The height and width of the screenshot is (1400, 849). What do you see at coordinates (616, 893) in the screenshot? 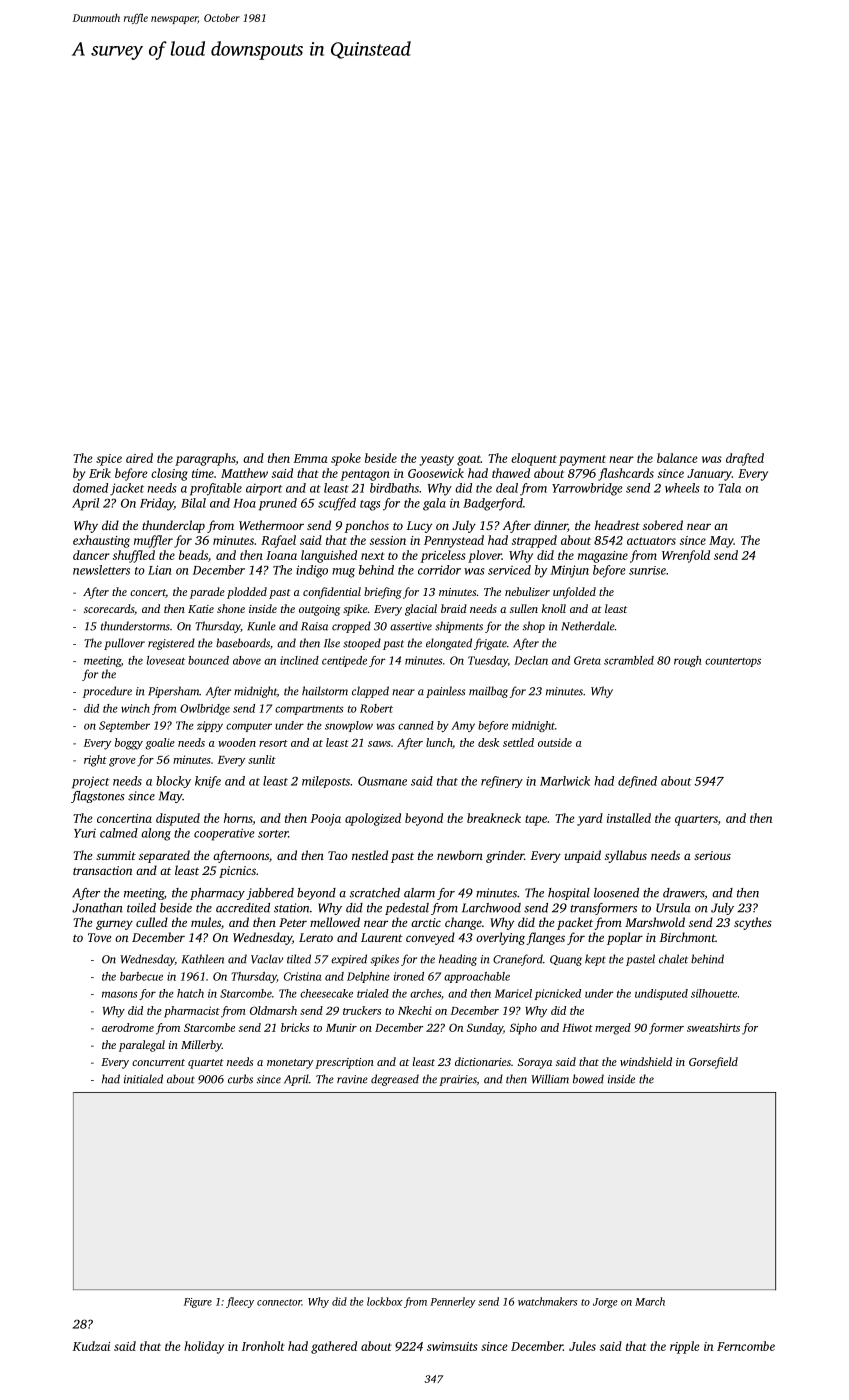
I see `loosened` at bounding box center [616, 893].
